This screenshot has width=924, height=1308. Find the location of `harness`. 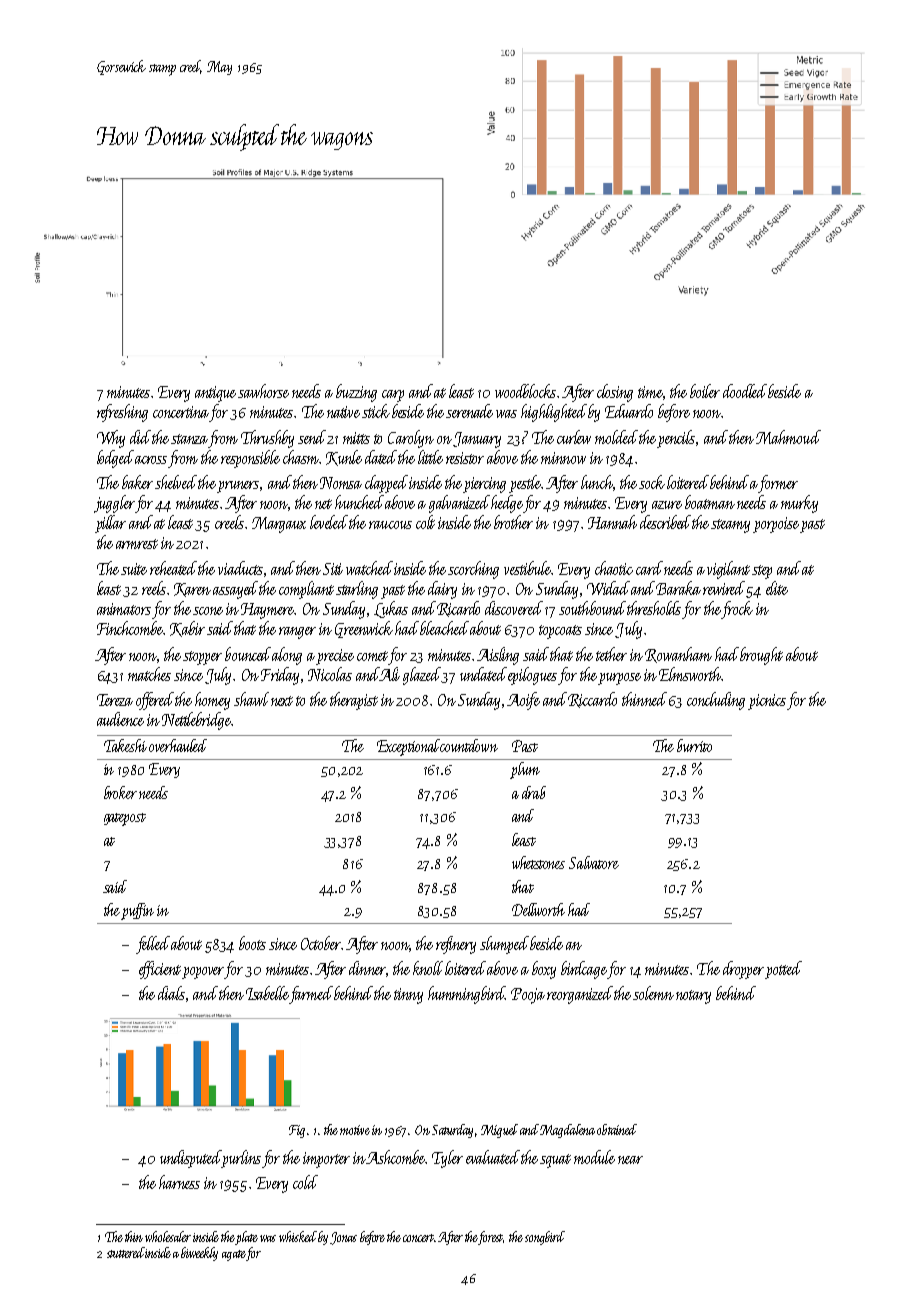

harness is located at coordinates (179, 1182).
